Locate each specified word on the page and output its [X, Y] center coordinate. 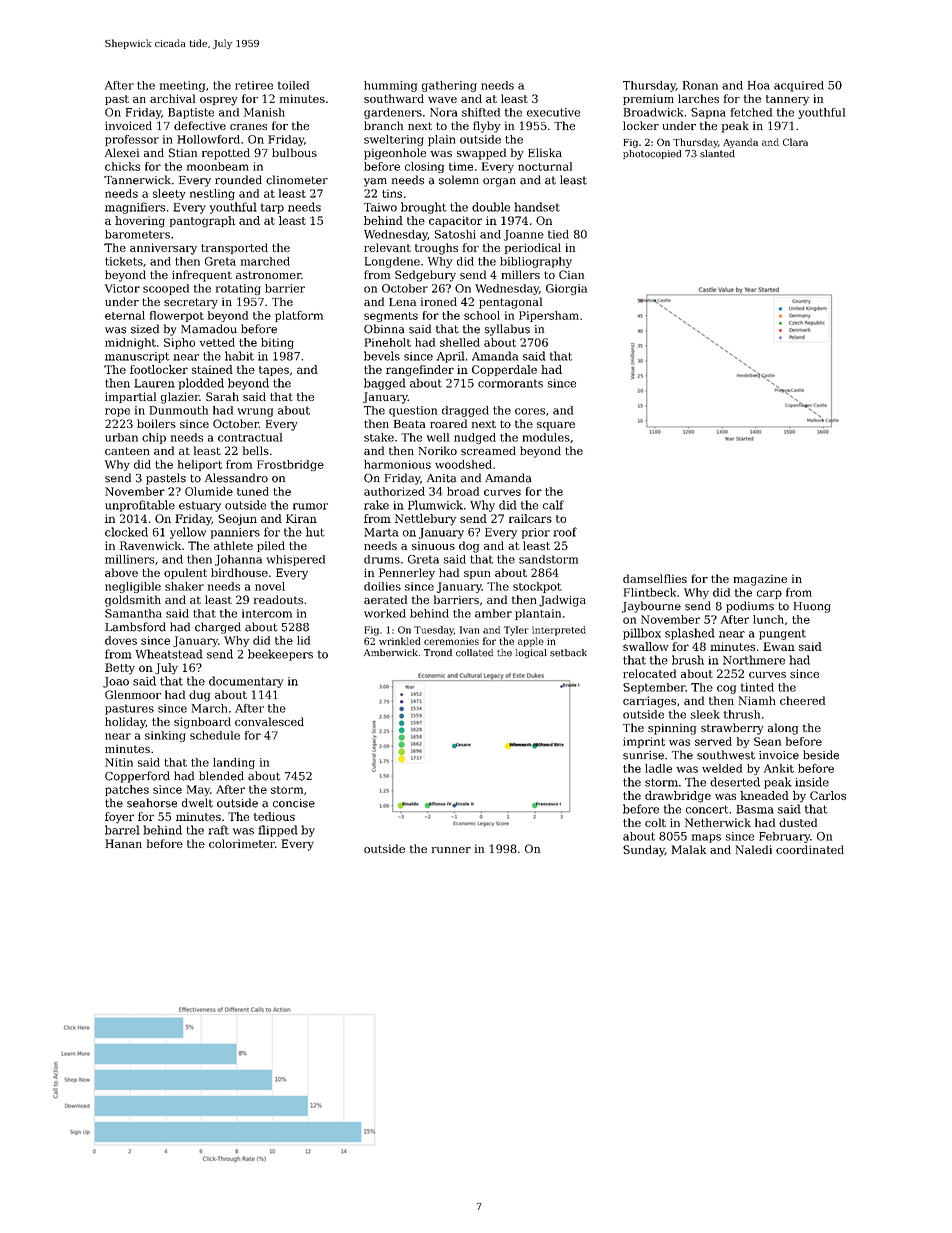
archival [172, 98]
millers [521, 274]
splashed [690, 634]
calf [553, 505]
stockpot [537, 587]
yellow [188, 533]
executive [553, 112]
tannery [787, 100]
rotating [238, 289]
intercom [267, 613]
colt [655, 822]
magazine [760, 580]
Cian [571, 274]
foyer [119, 818]
